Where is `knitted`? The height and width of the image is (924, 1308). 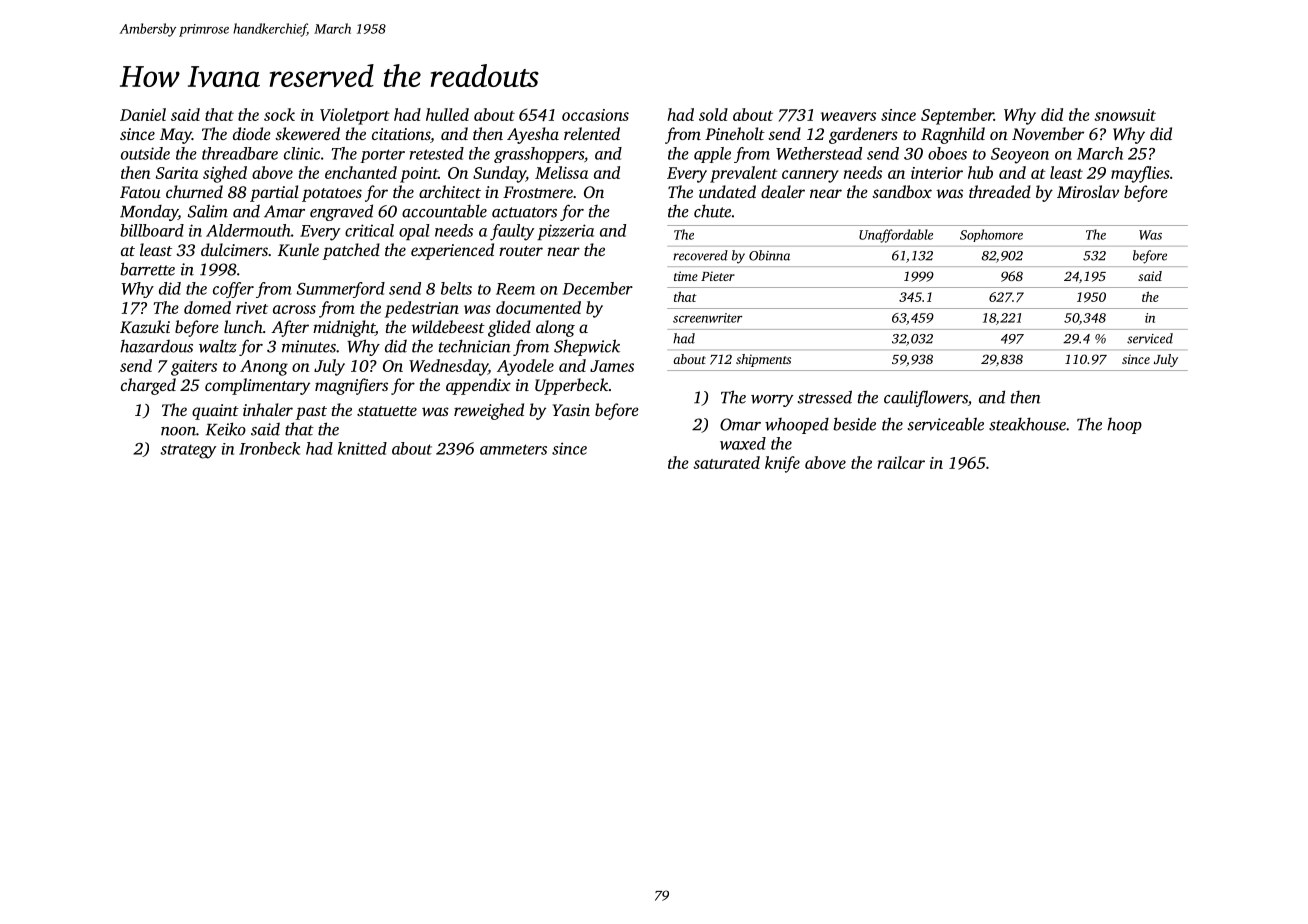
knitted is located at coordinates (362, 448).
